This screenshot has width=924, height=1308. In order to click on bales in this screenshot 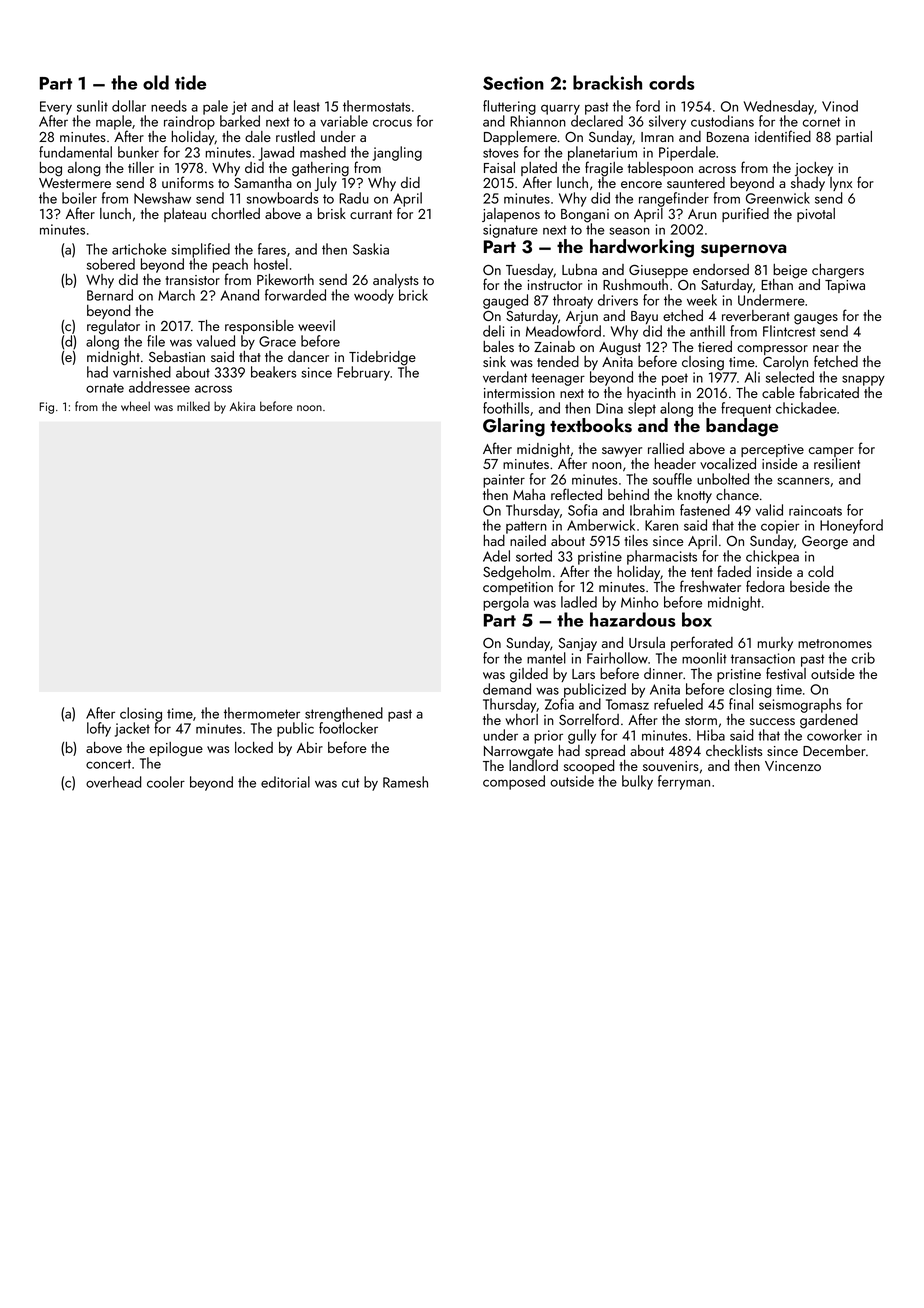, I will do `click(498, 346)`.
